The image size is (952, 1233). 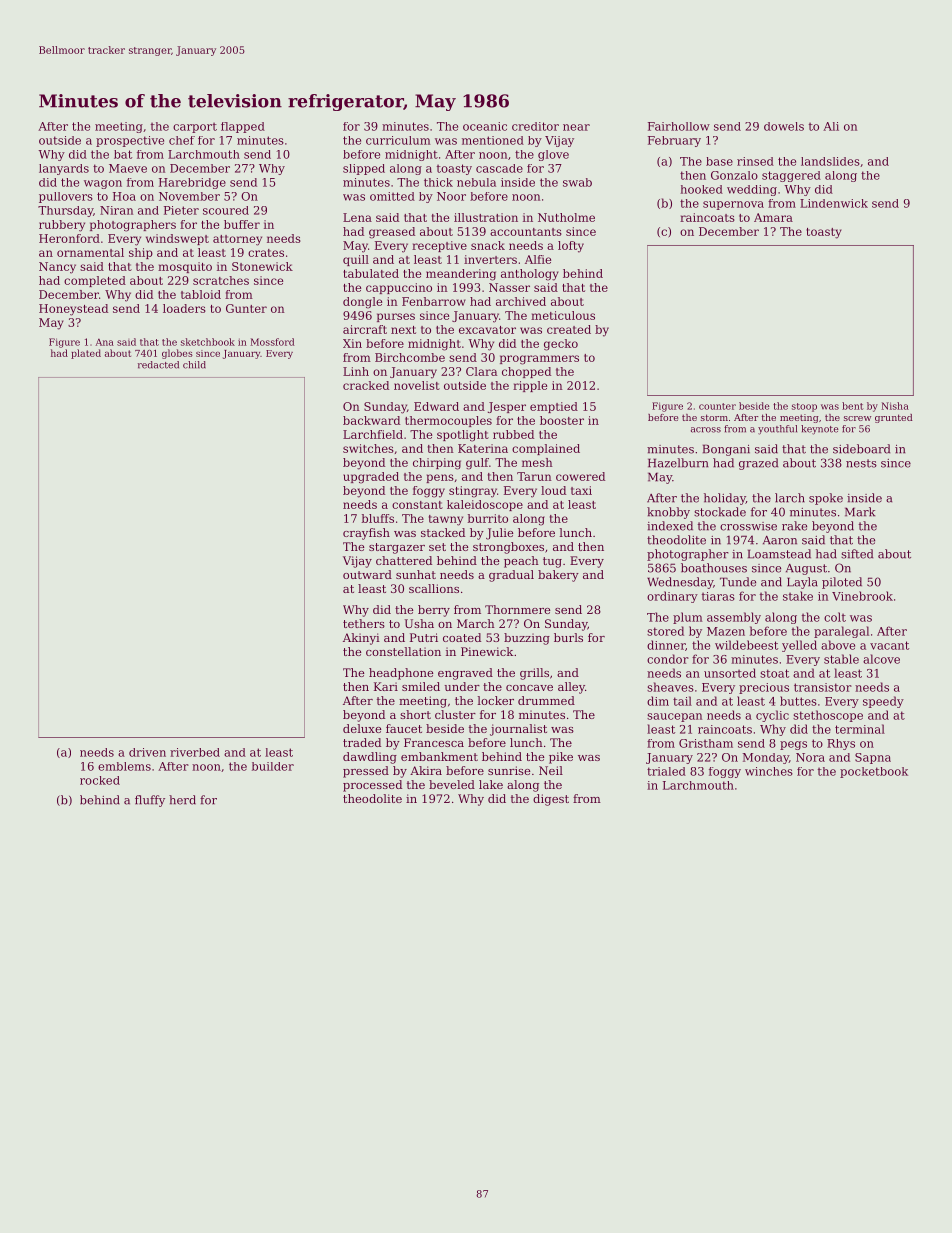 What do you see at coordinates (784, 126) in the screenshot?
I see `dowels` at bounding box center [784, 126].
